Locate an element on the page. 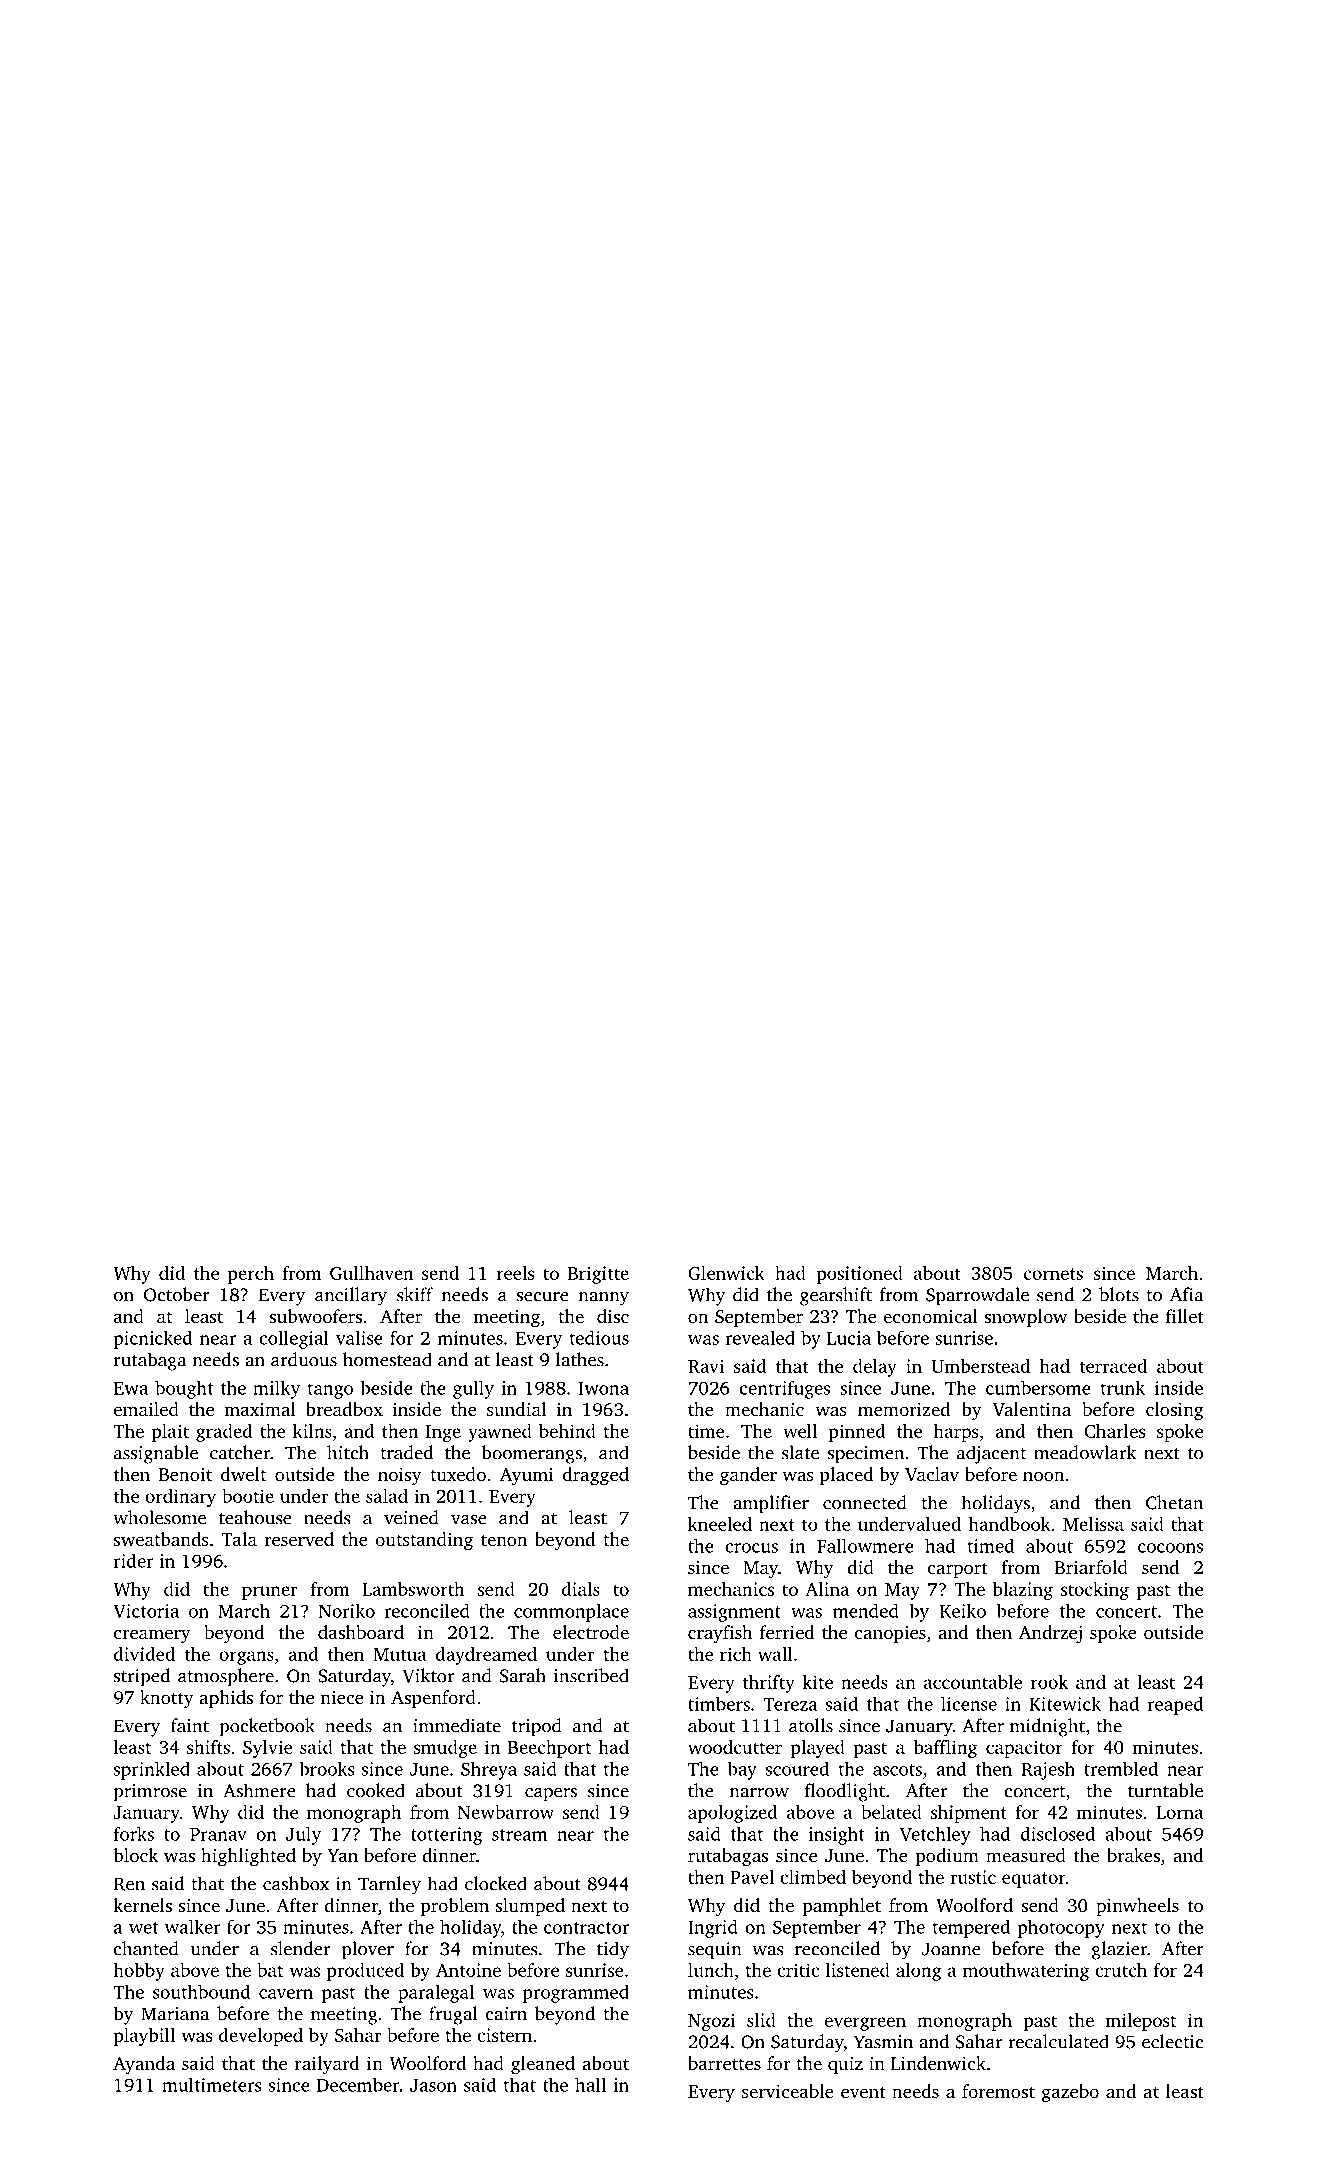  accountable is located at coordinates (973, 1682).
